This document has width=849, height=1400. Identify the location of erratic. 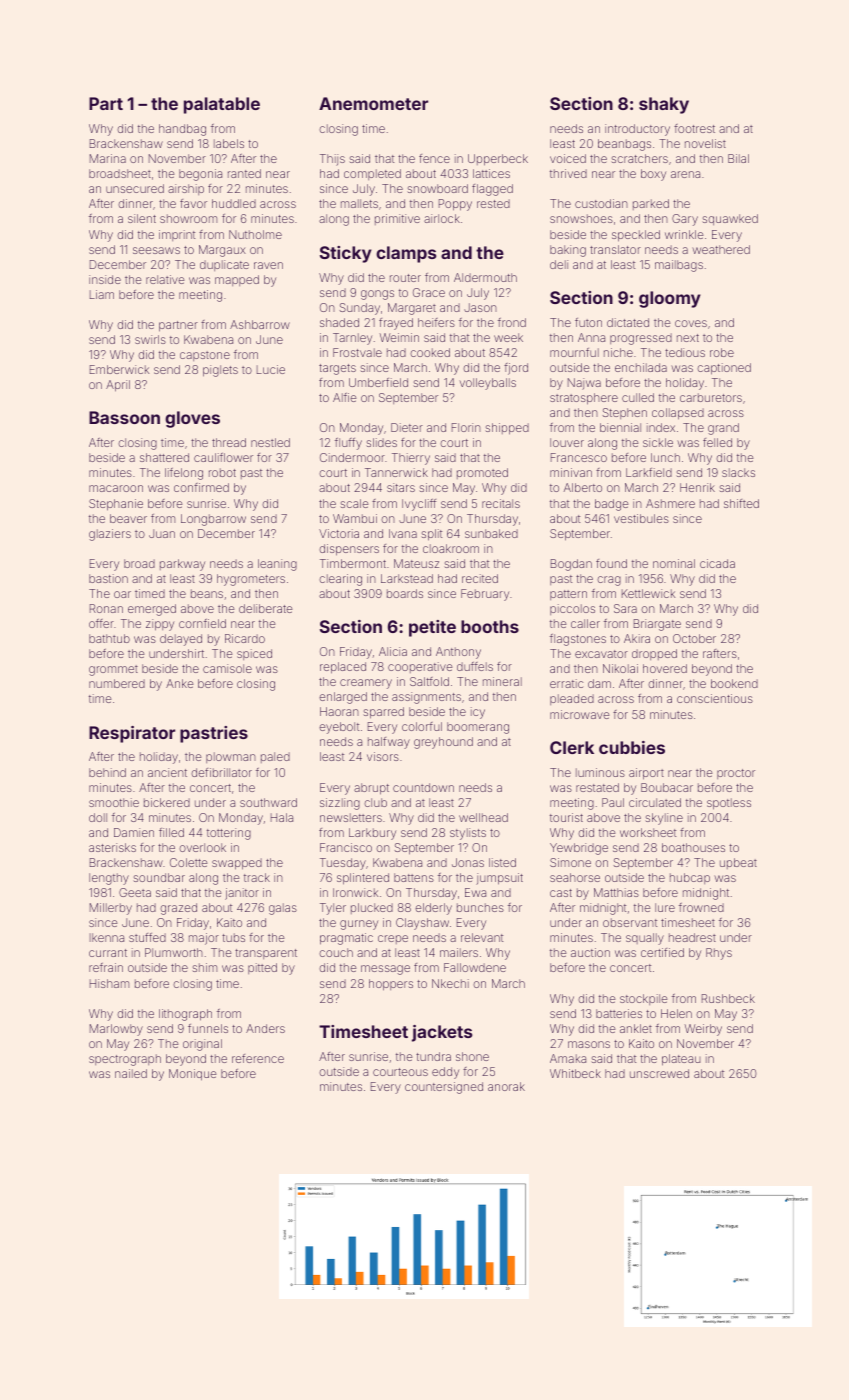
(566, 683).
